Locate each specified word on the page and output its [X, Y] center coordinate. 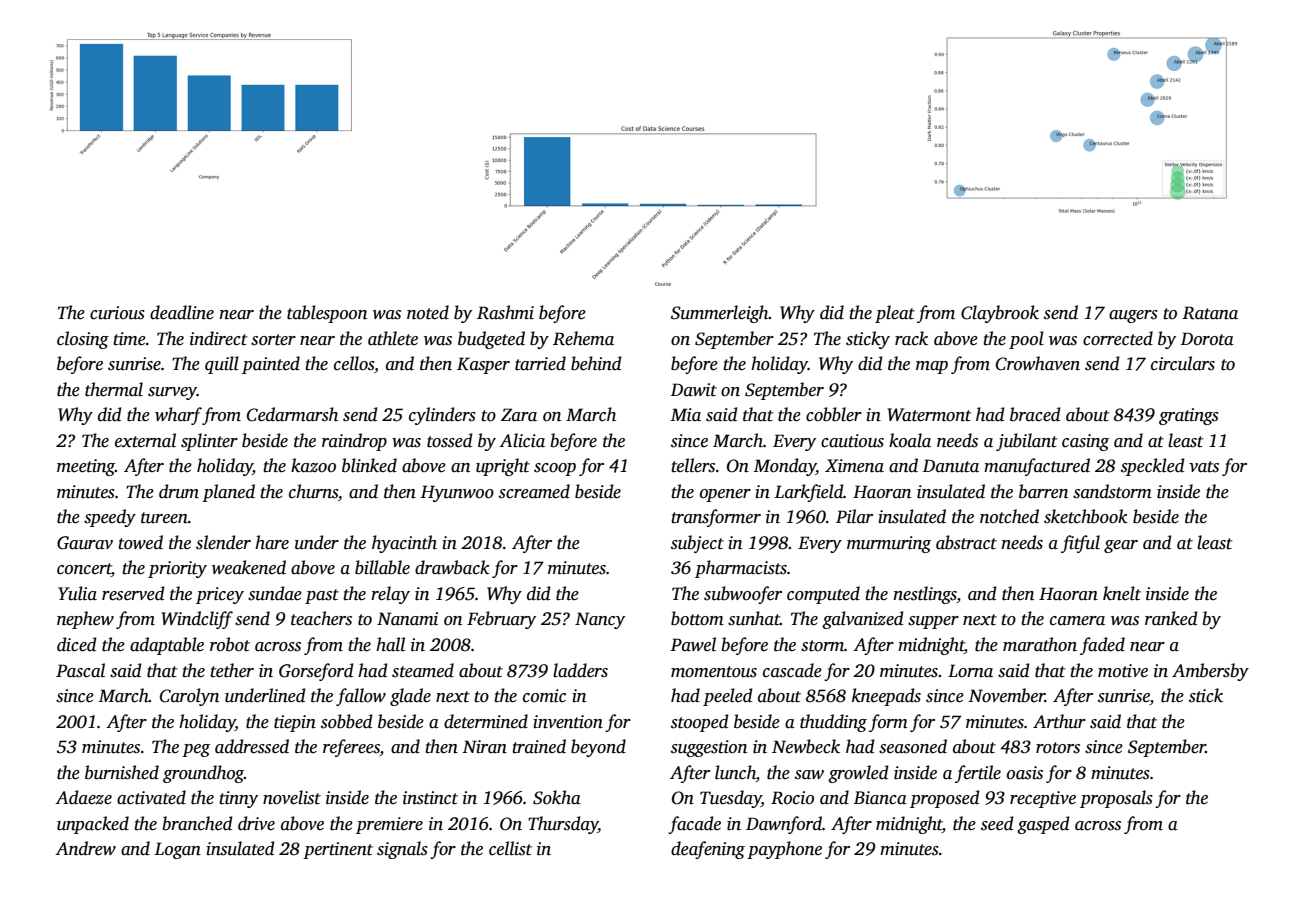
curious [117, 313]
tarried [540, 363]
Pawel [693, 644]
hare [272, 542]
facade [694, 825]
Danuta [951, 466]
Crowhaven [1038, 363]
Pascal [80, 670]
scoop [555, 469]
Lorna [970, 671]
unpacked [93, 825]
